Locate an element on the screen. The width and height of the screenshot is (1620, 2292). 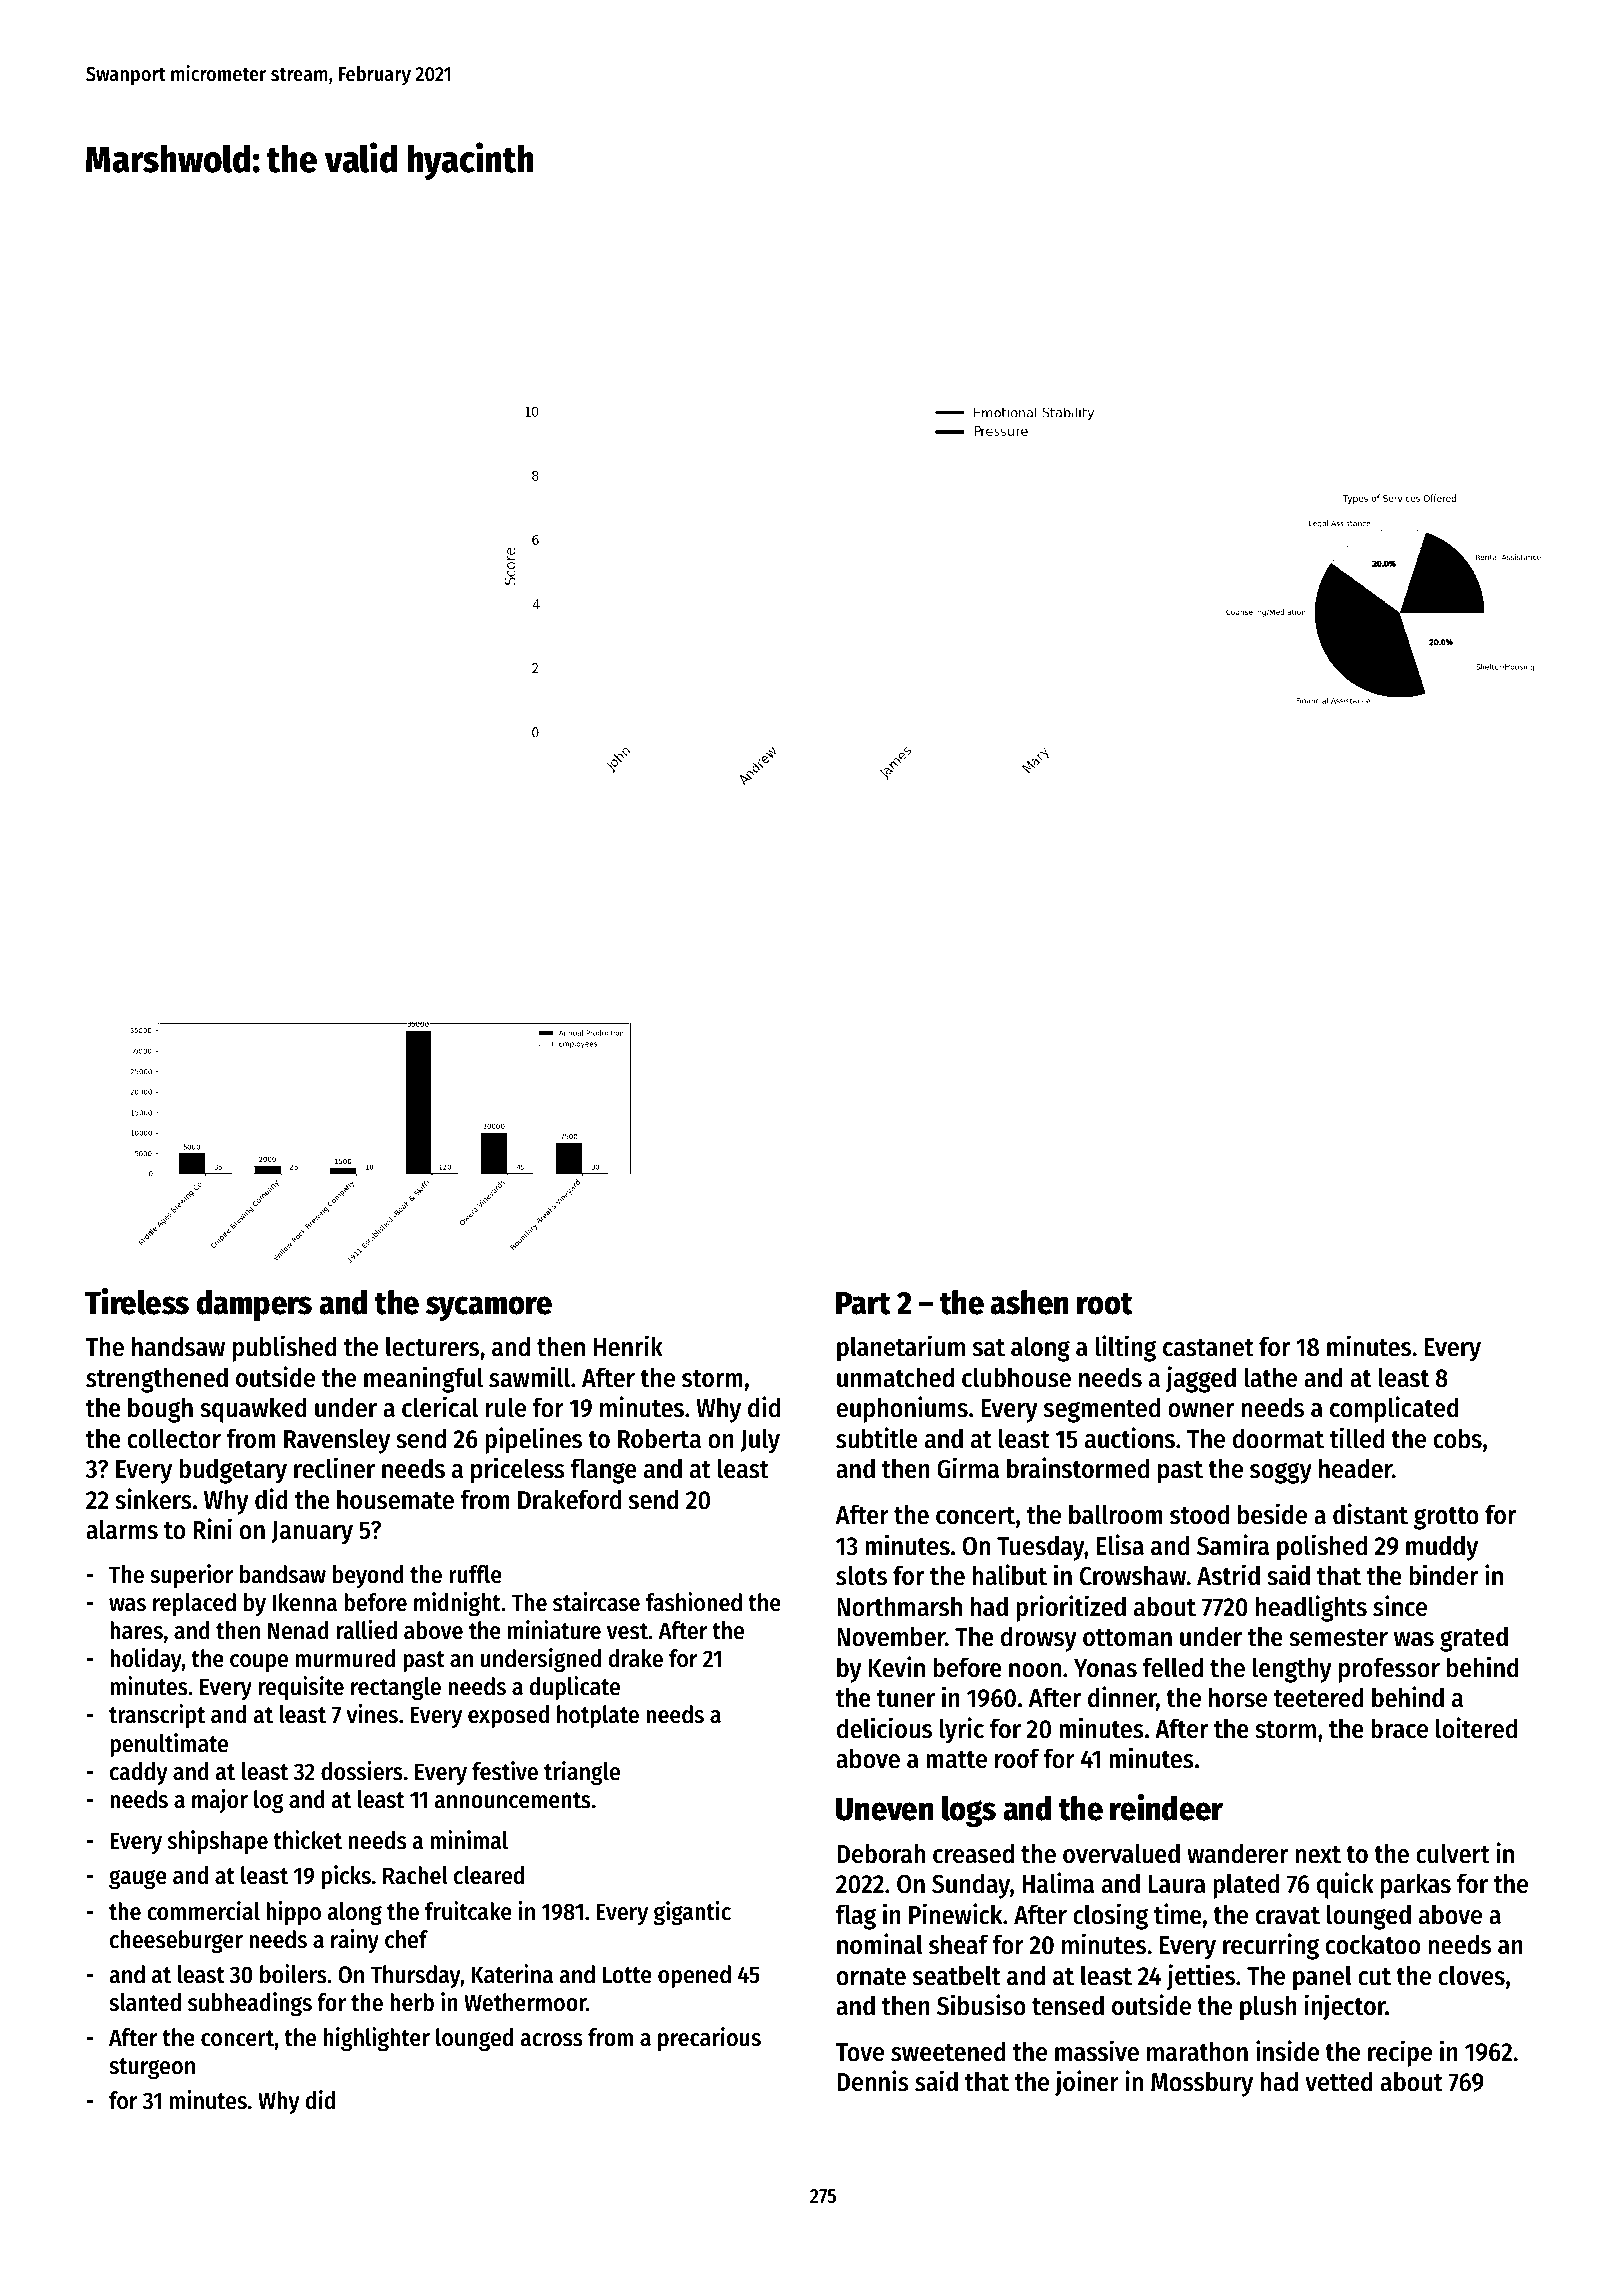
time is located at coordinates (1178, 1914).
